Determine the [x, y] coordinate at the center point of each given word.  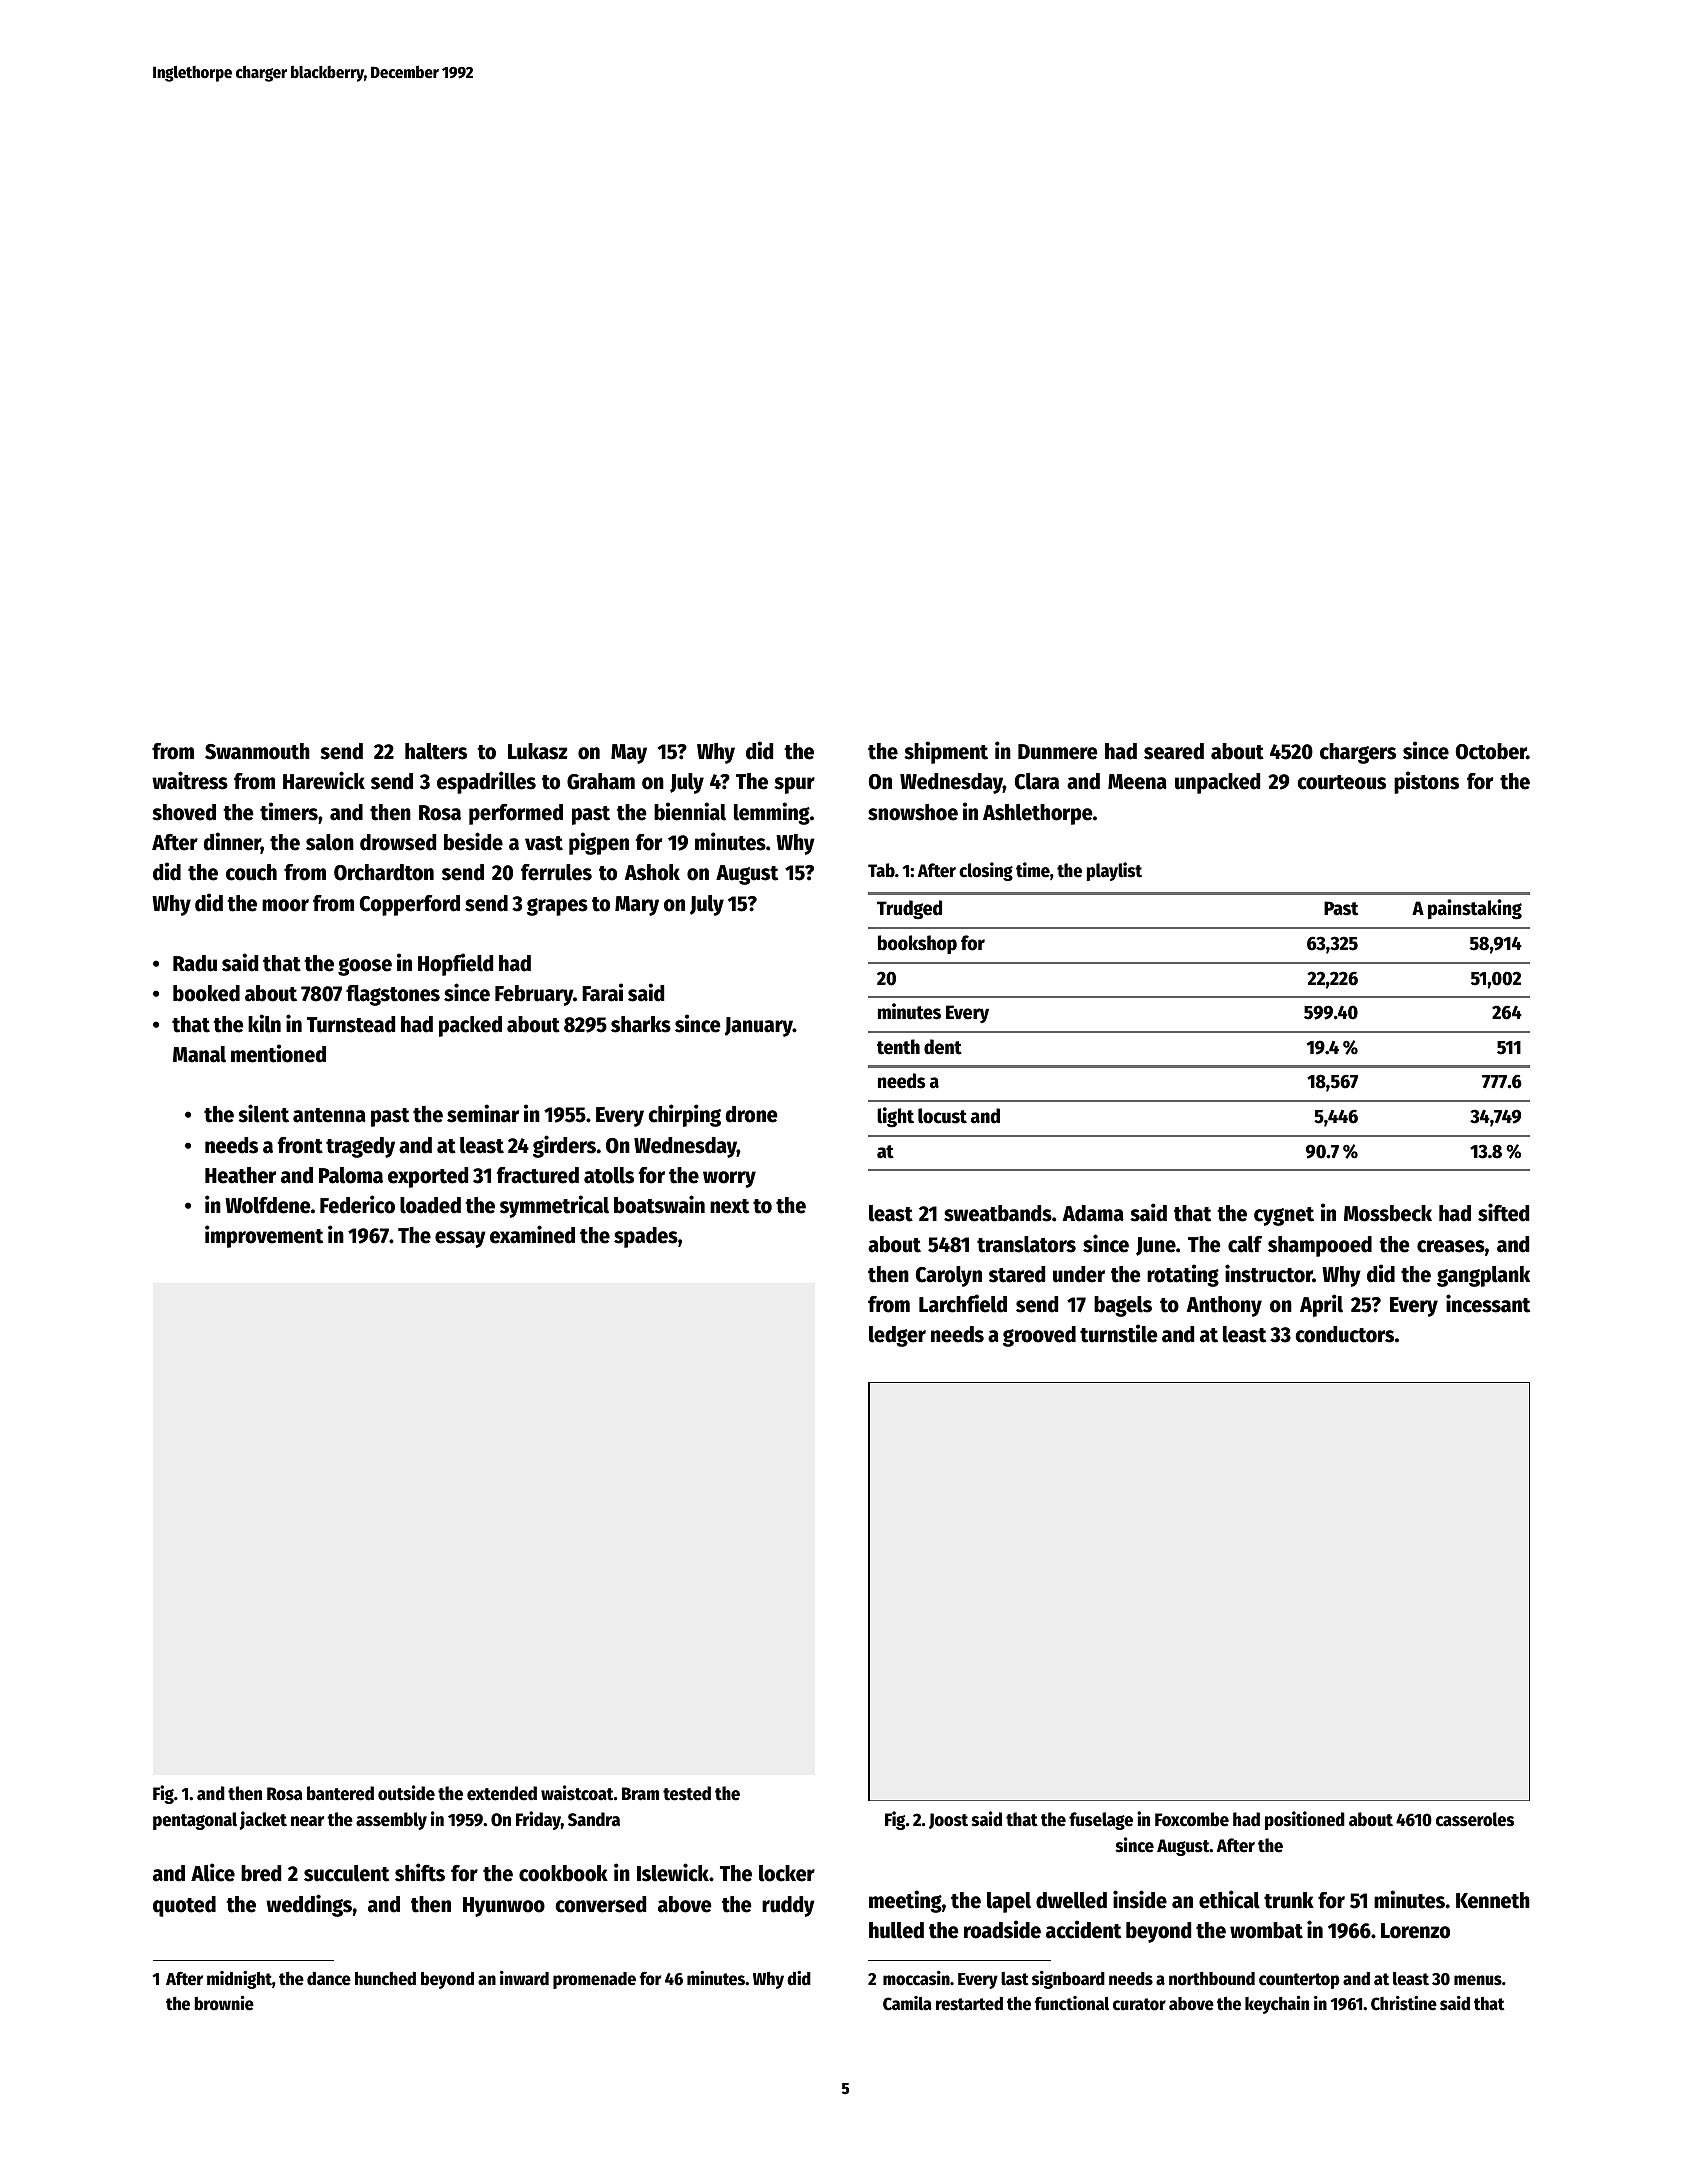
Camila [907, 2003]
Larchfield [963, 1303]
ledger [897, 1336]
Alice [213, 1872]
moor [285, 905]
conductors [1344, 1334]
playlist [1114, 871]
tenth [898, 1047]
